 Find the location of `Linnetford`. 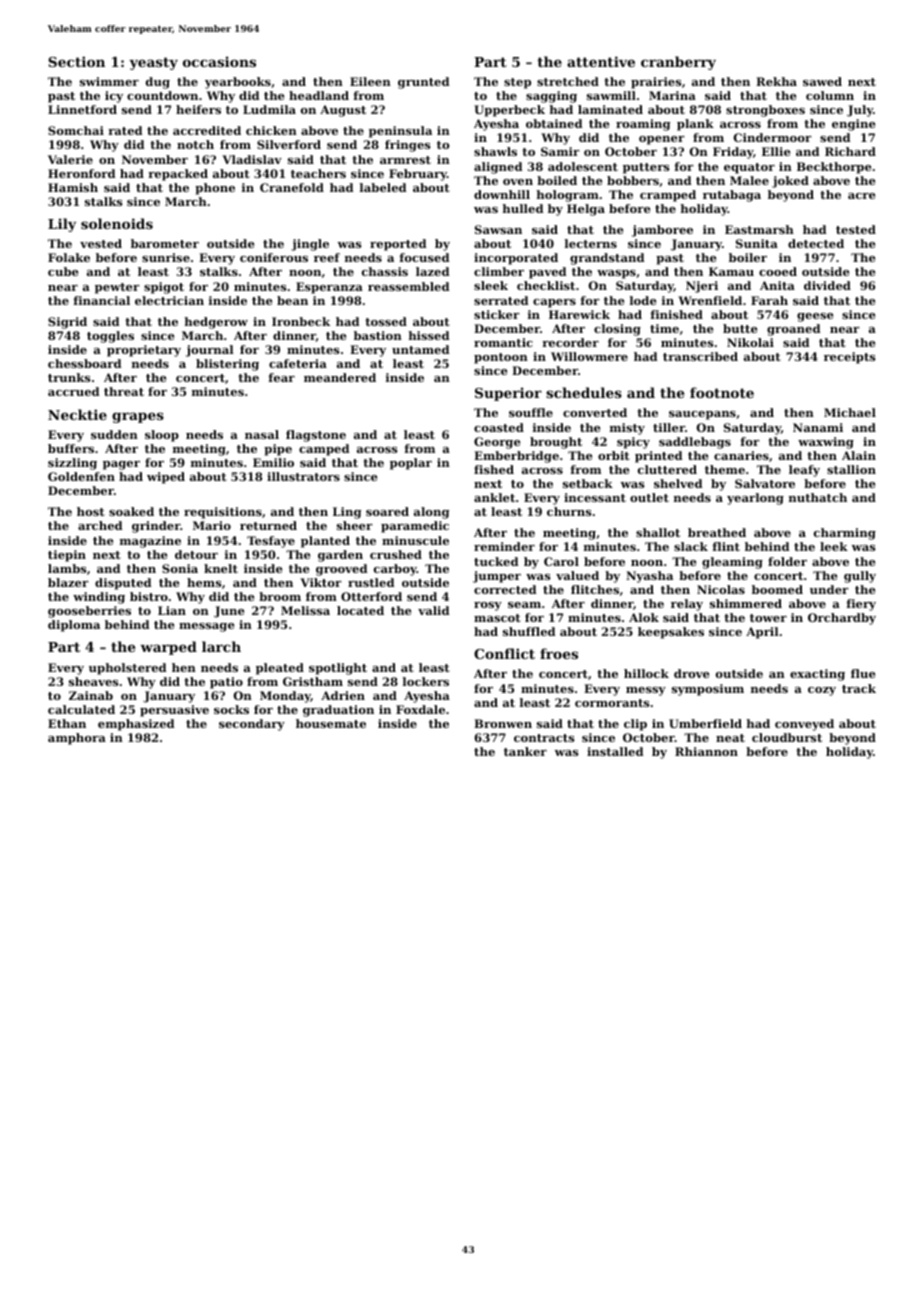

Linnetford is located at coordinates (82, 109).
